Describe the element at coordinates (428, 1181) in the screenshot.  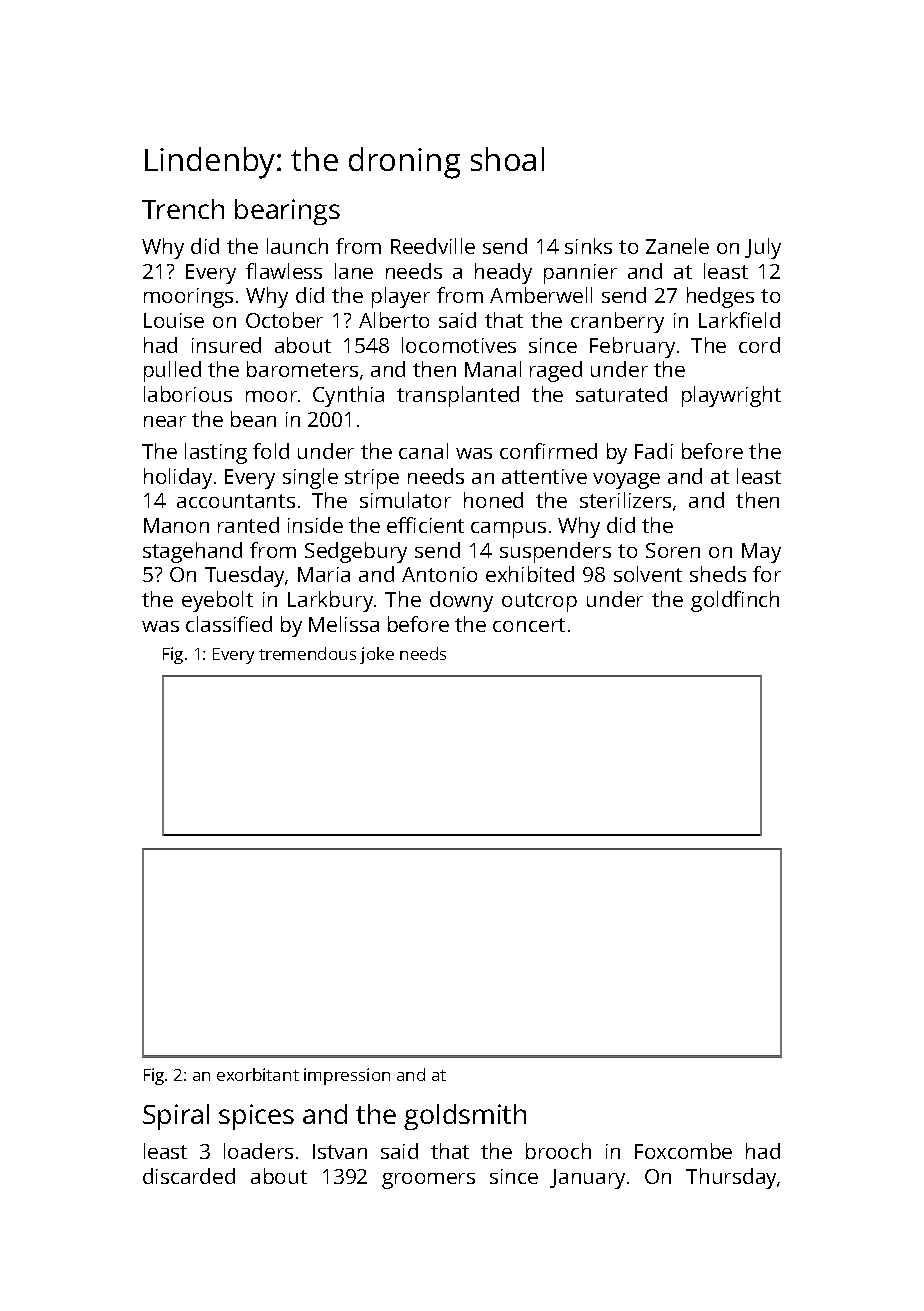
I see `groomers` at that location.
